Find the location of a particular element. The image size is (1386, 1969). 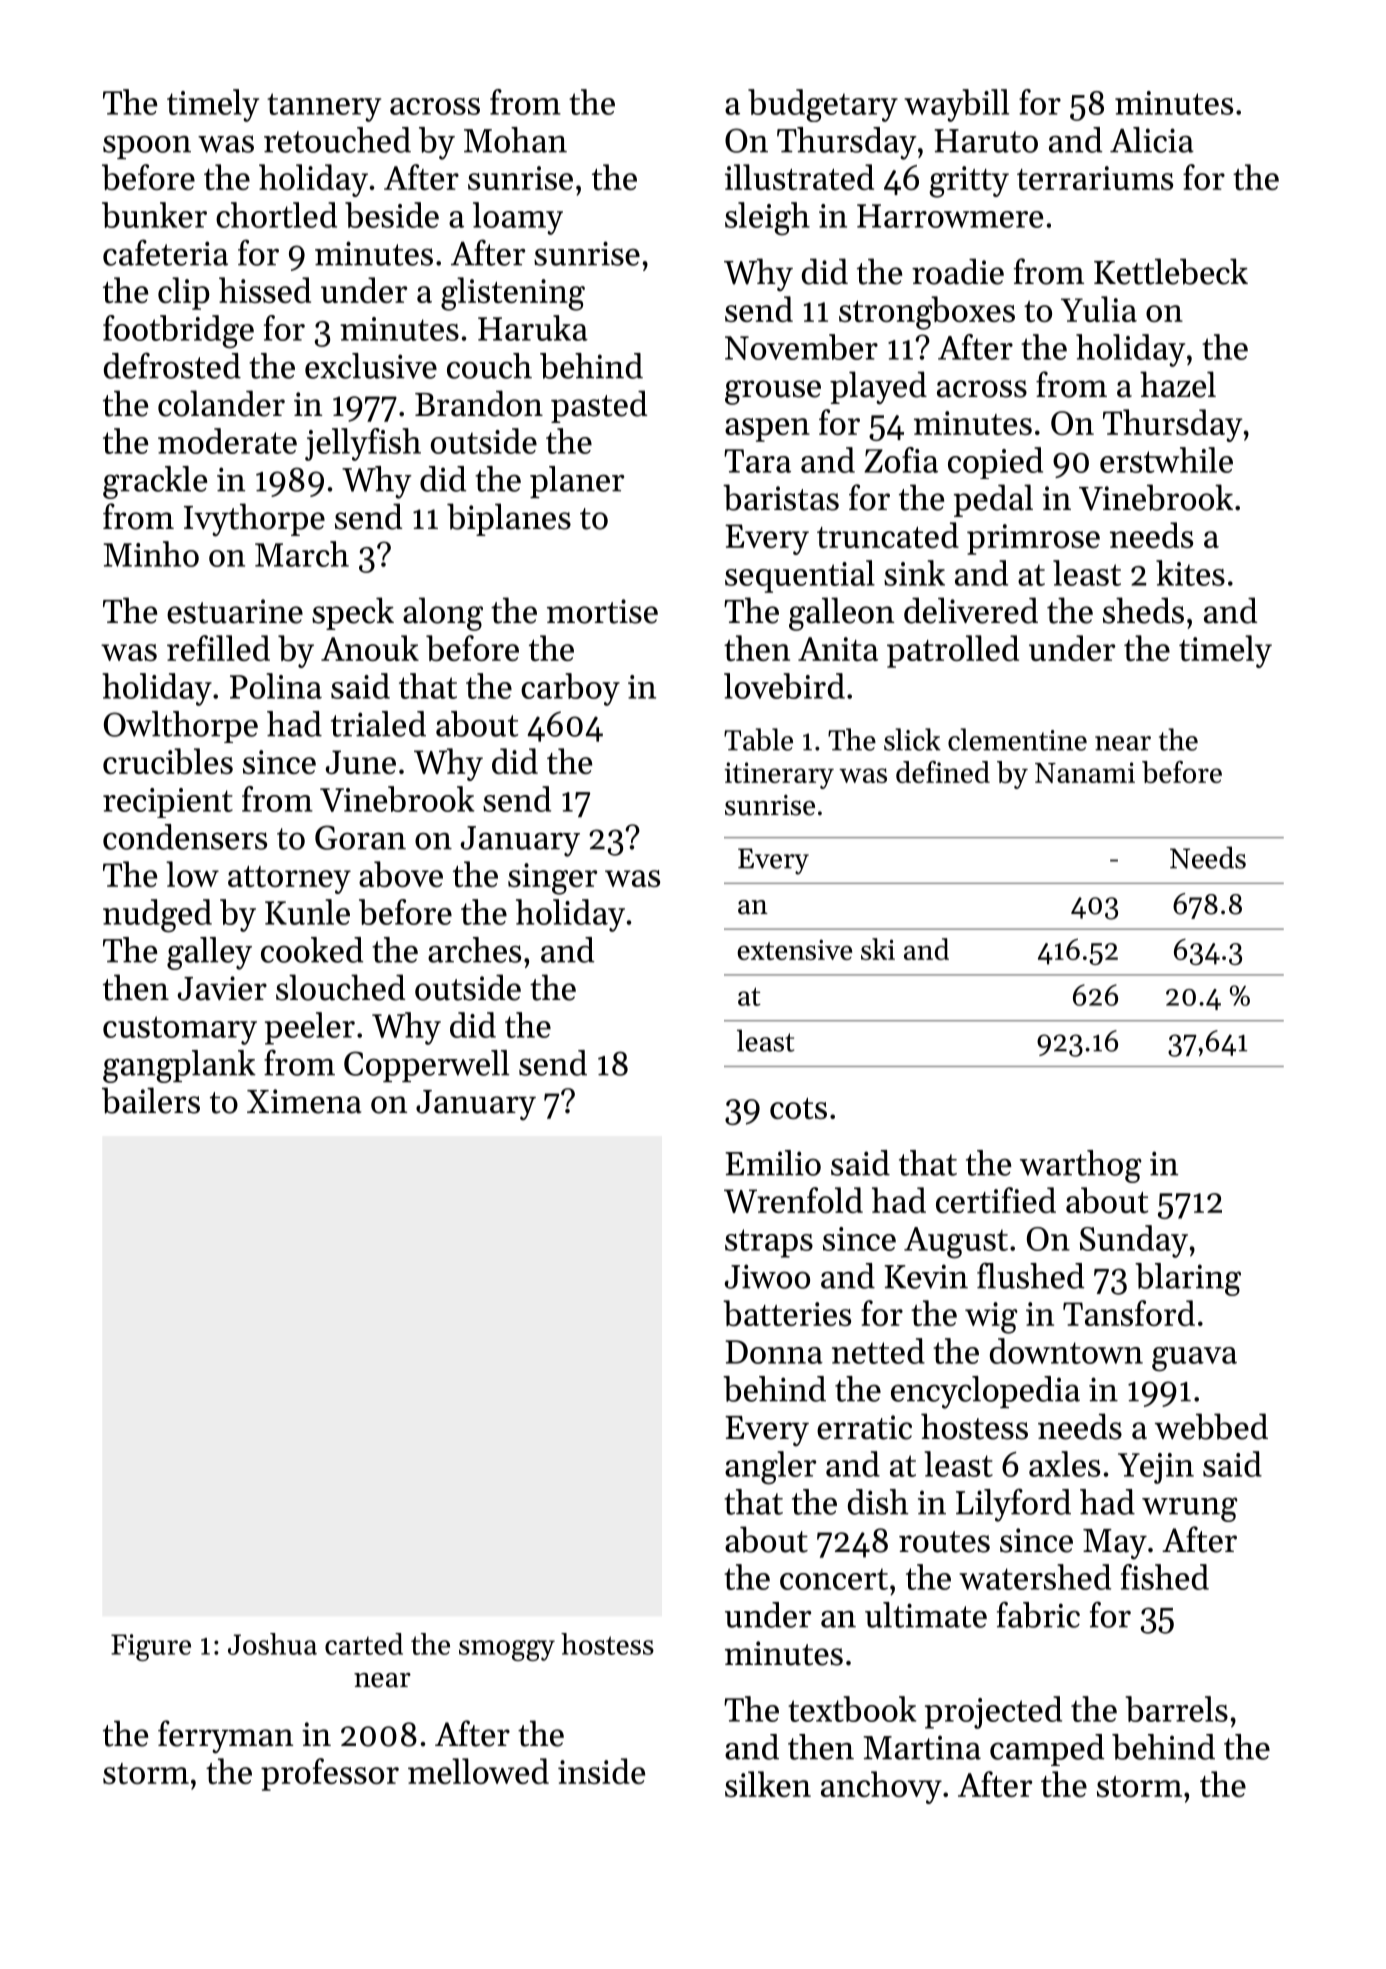

smoggy is located at coordinates (507, 1650).
